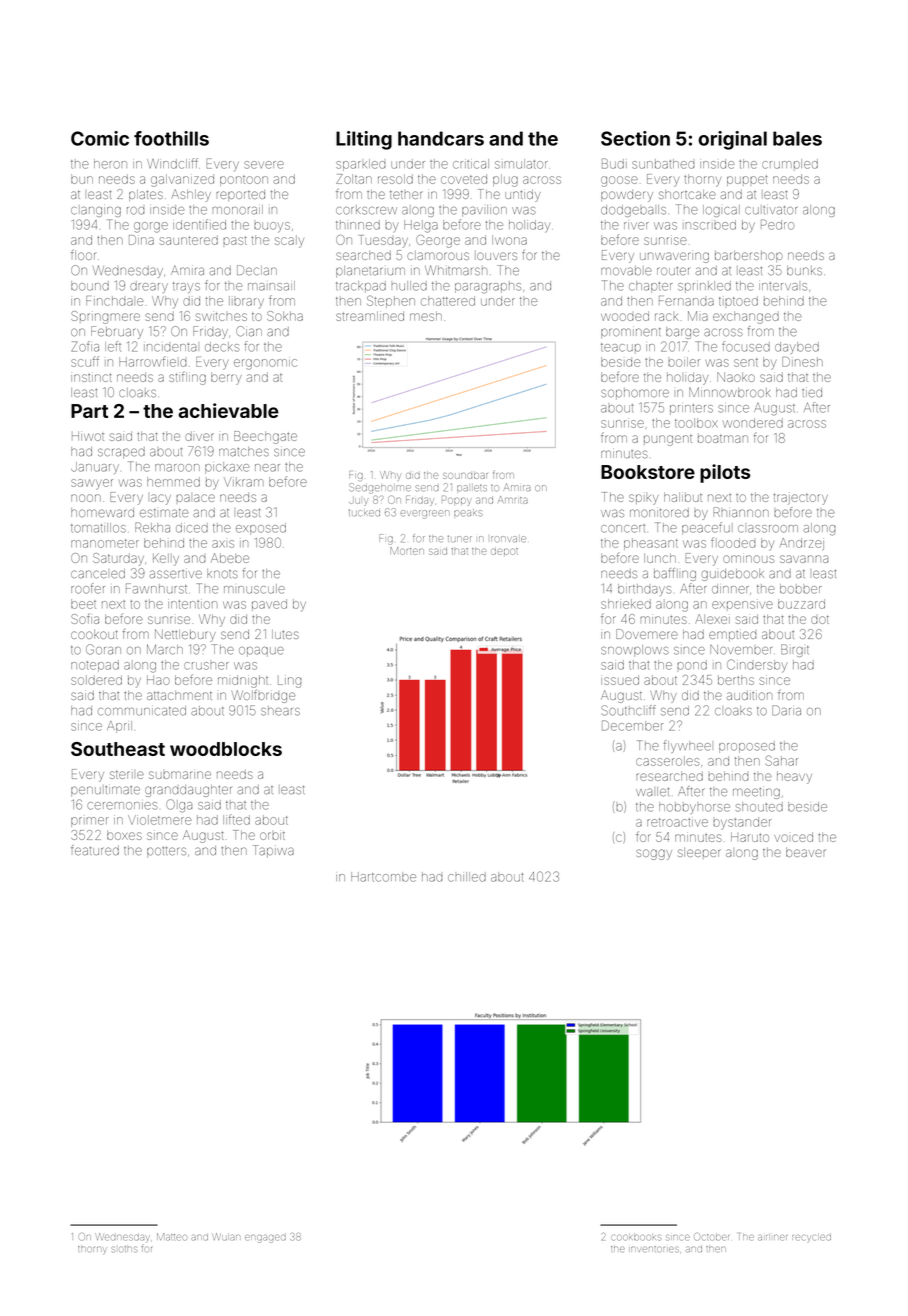 The height and width of the screenshot is (1316, 908). Describe the element at coordinates (226, 749) in the screenshot. I see `woodblocks` at that location.
